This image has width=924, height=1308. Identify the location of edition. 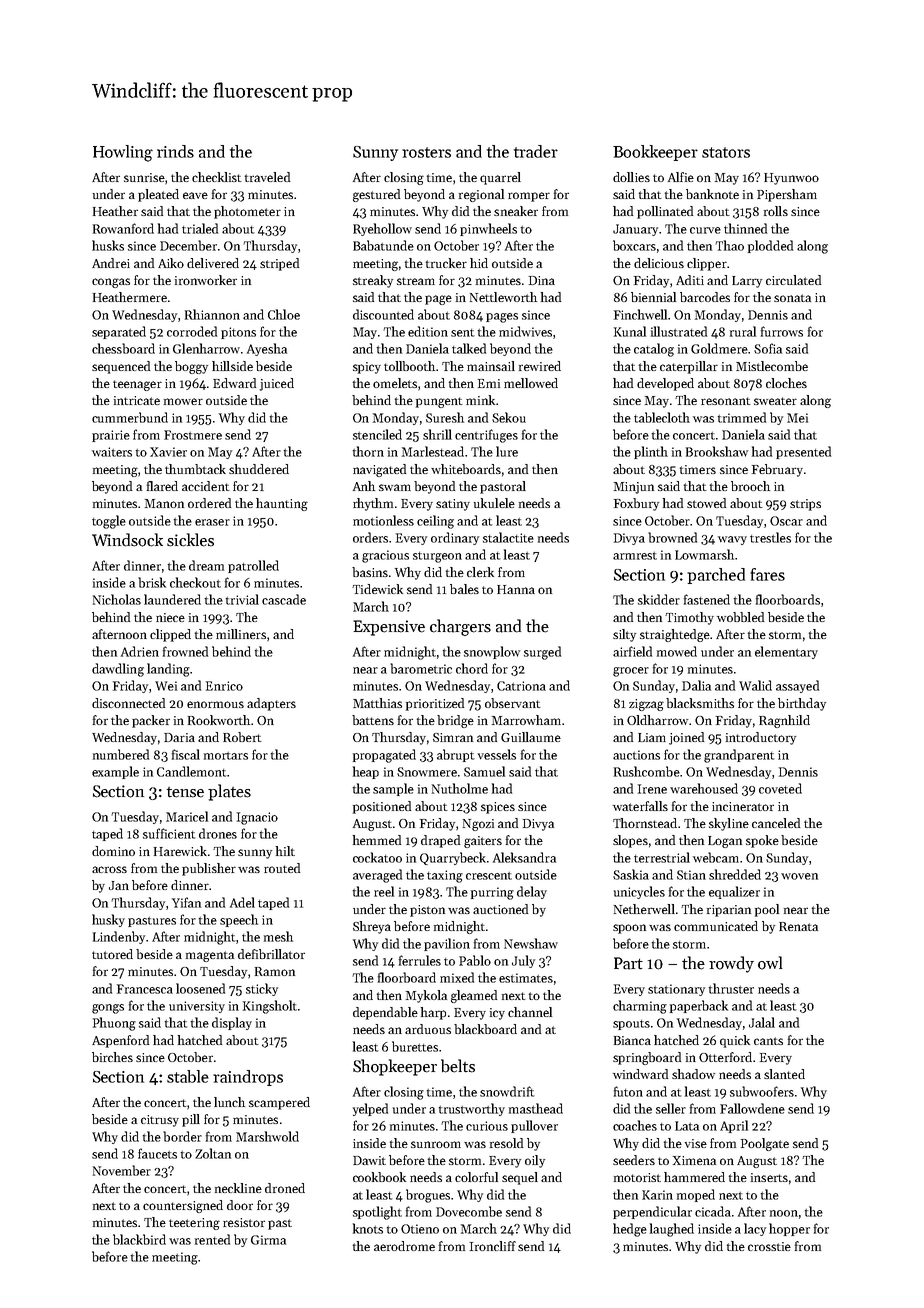
(428, 331).
